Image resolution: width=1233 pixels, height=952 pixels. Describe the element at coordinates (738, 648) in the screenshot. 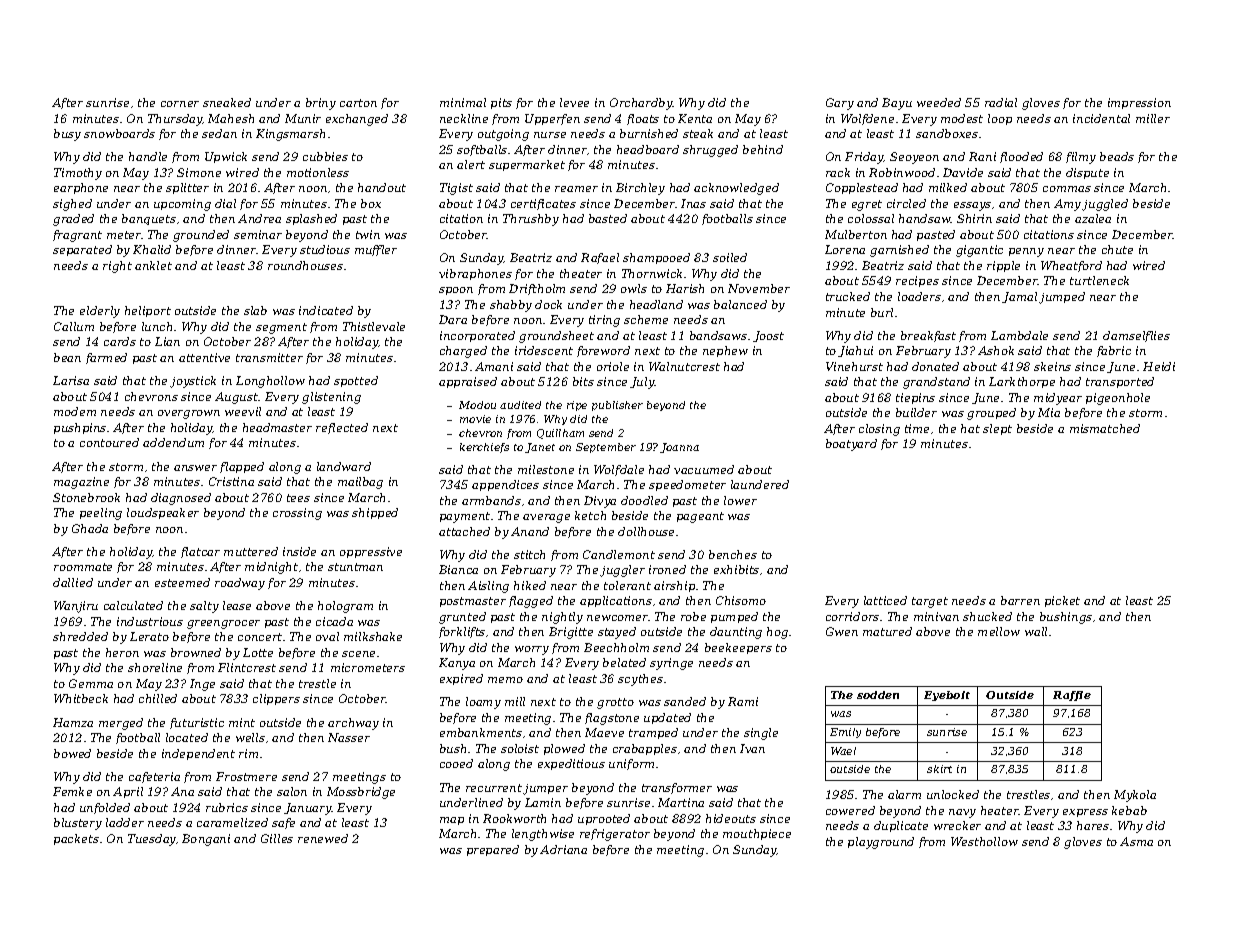

I see `beekeepers` at that location.
